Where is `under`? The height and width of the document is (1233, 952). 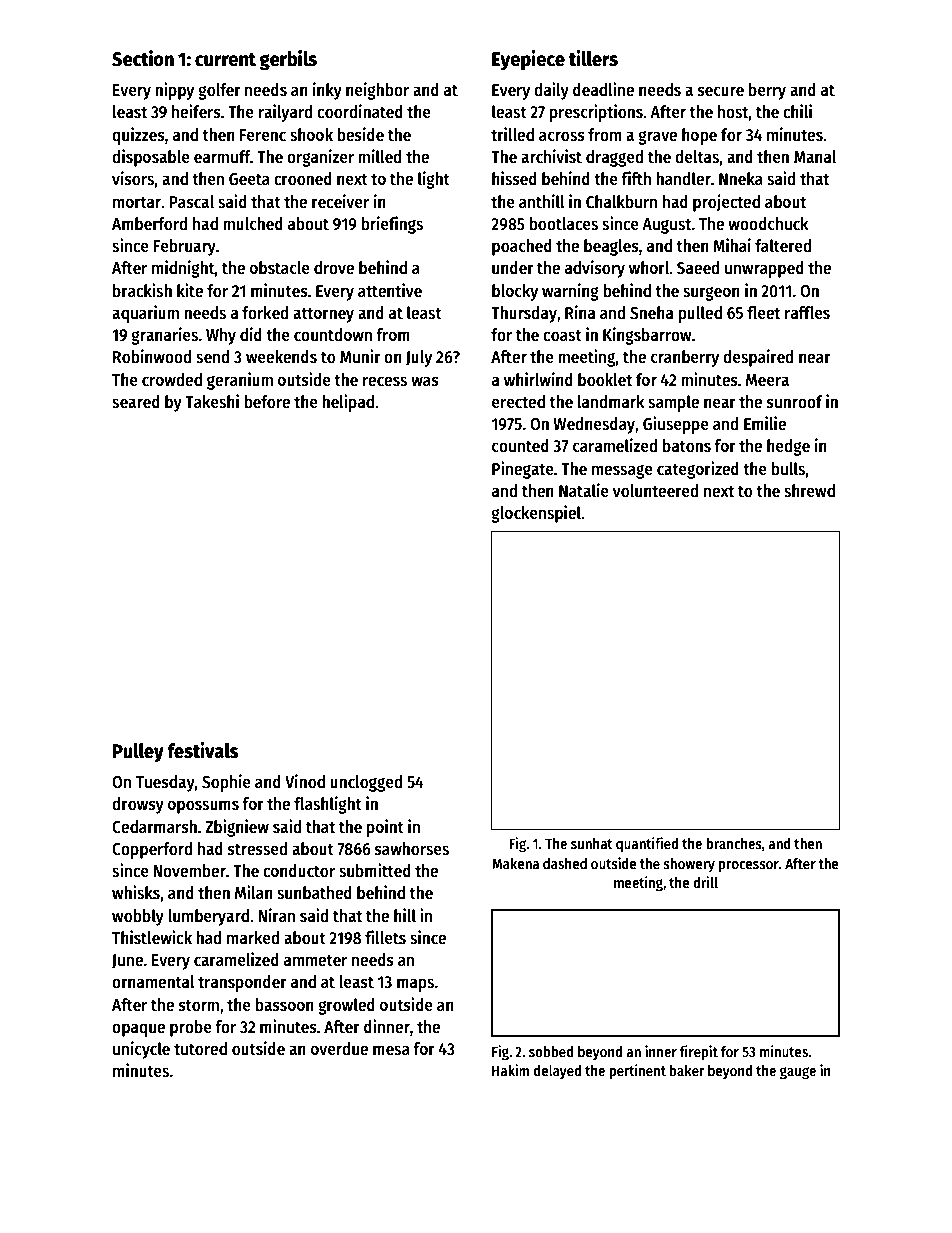
under is located at coordinates (513, 268).
